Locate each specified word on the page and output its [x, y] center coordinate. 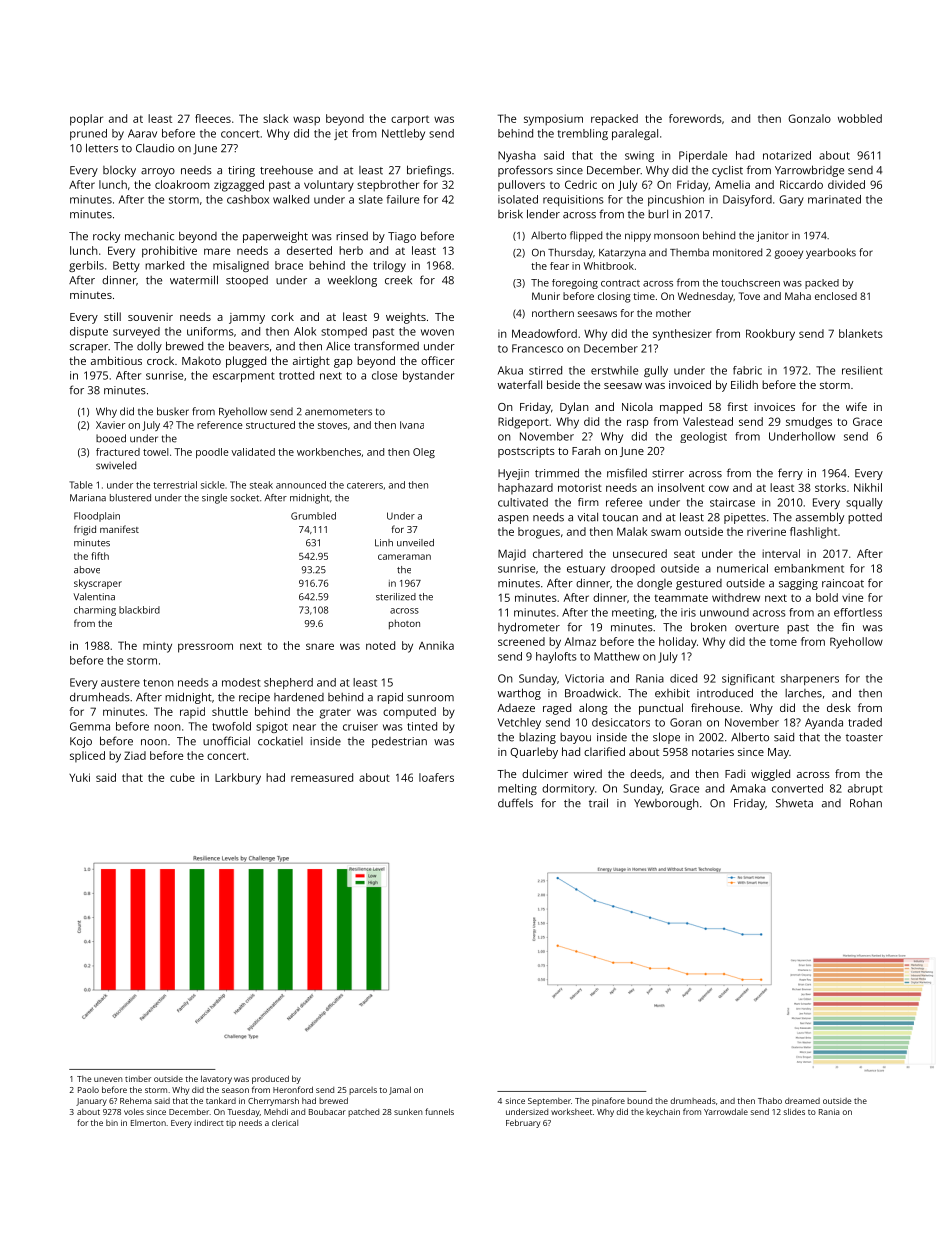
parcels [363, 1091]
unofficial [226, 741]
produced [270, 1079]
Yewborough [666, 804]
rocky [106, 237]
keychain [663, 1112]
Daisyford [747, 200]
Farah [586, 450]
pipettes [745, 518]
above [87, 570]
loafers [436, 777]
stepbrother [388, 186]
